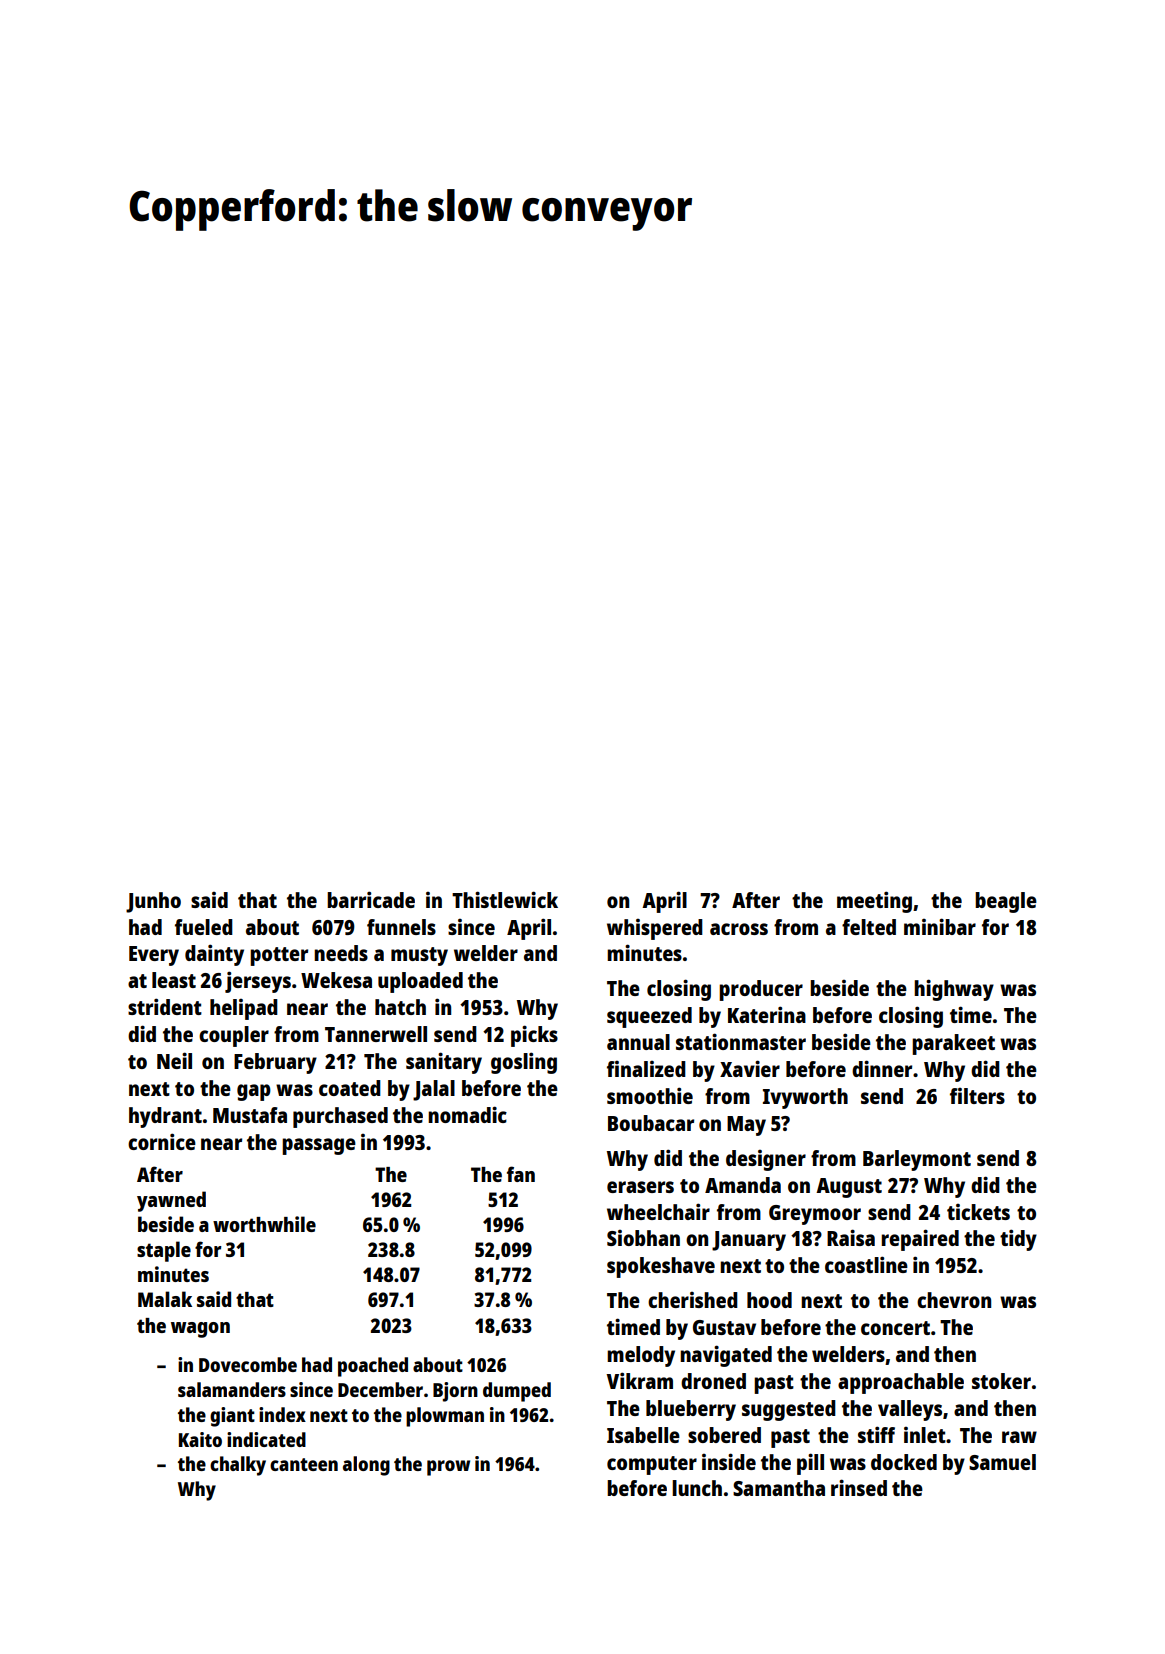 The image size is (1165, 1654). Describe the element at coordinates (805, 1098) in the page. I see `Ivyworth` at that location.
